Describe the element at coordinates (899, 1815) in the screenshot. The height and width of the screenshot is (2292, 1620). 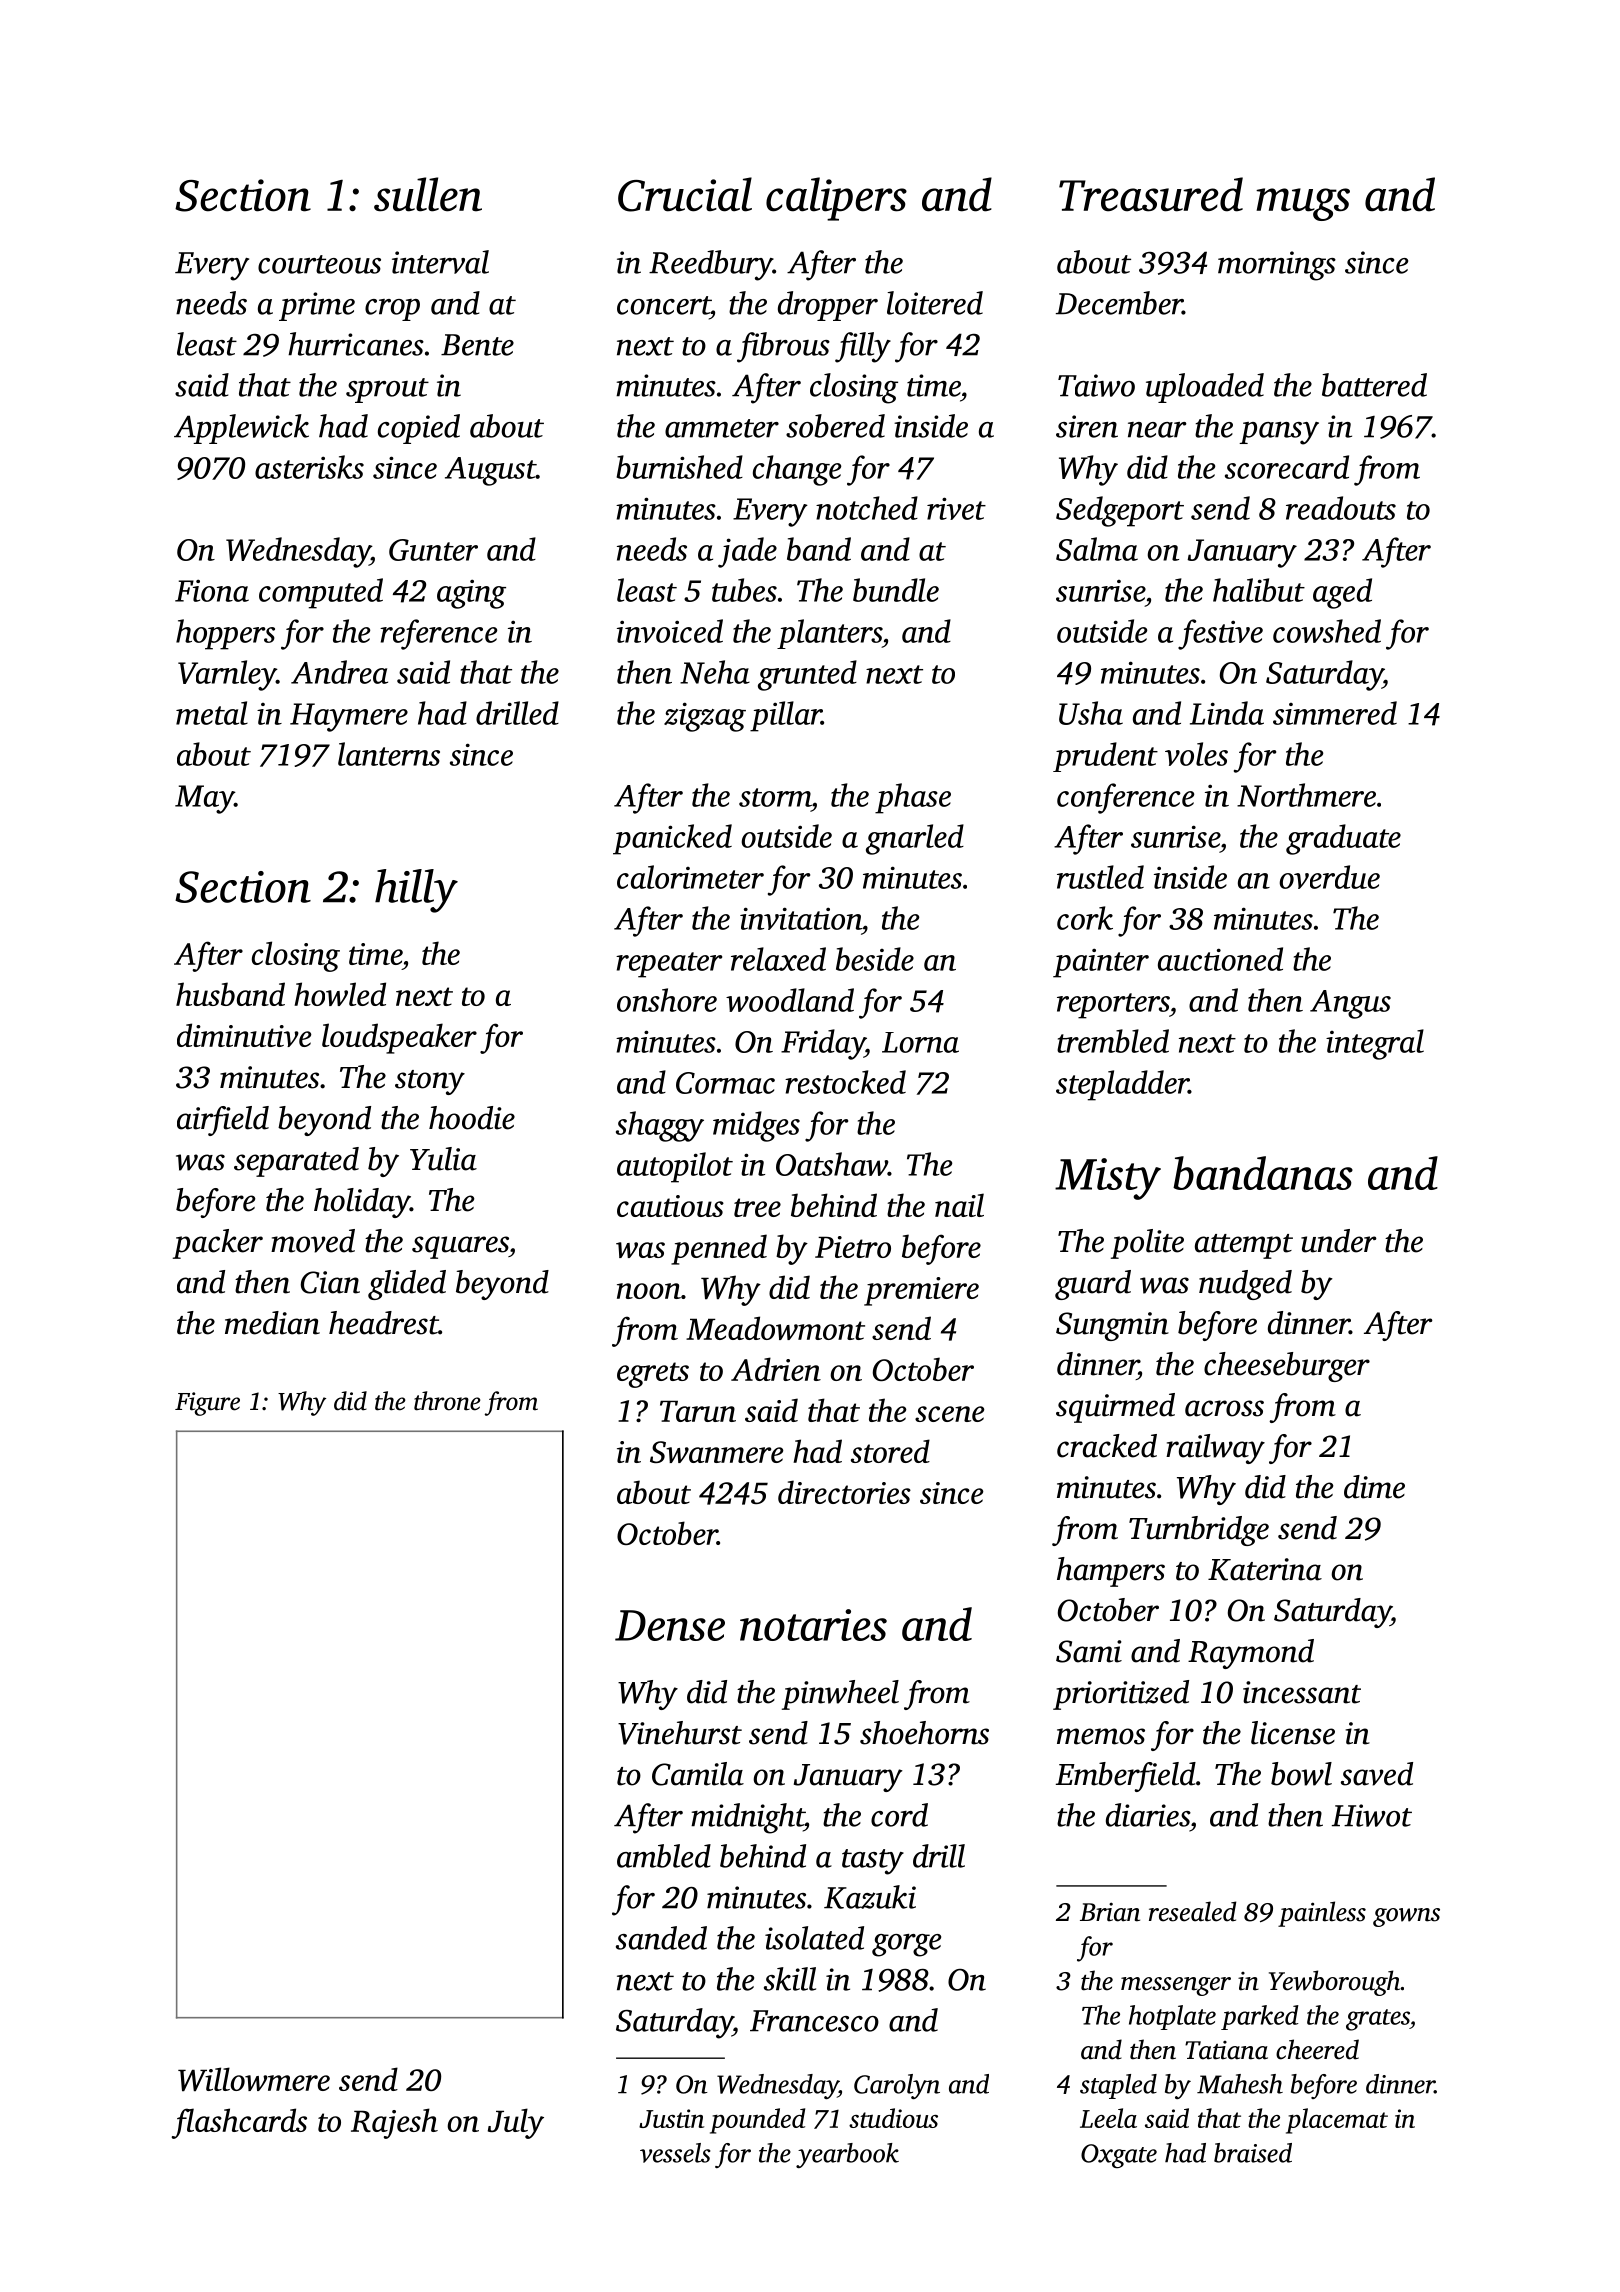
I see `cord` at that location.
